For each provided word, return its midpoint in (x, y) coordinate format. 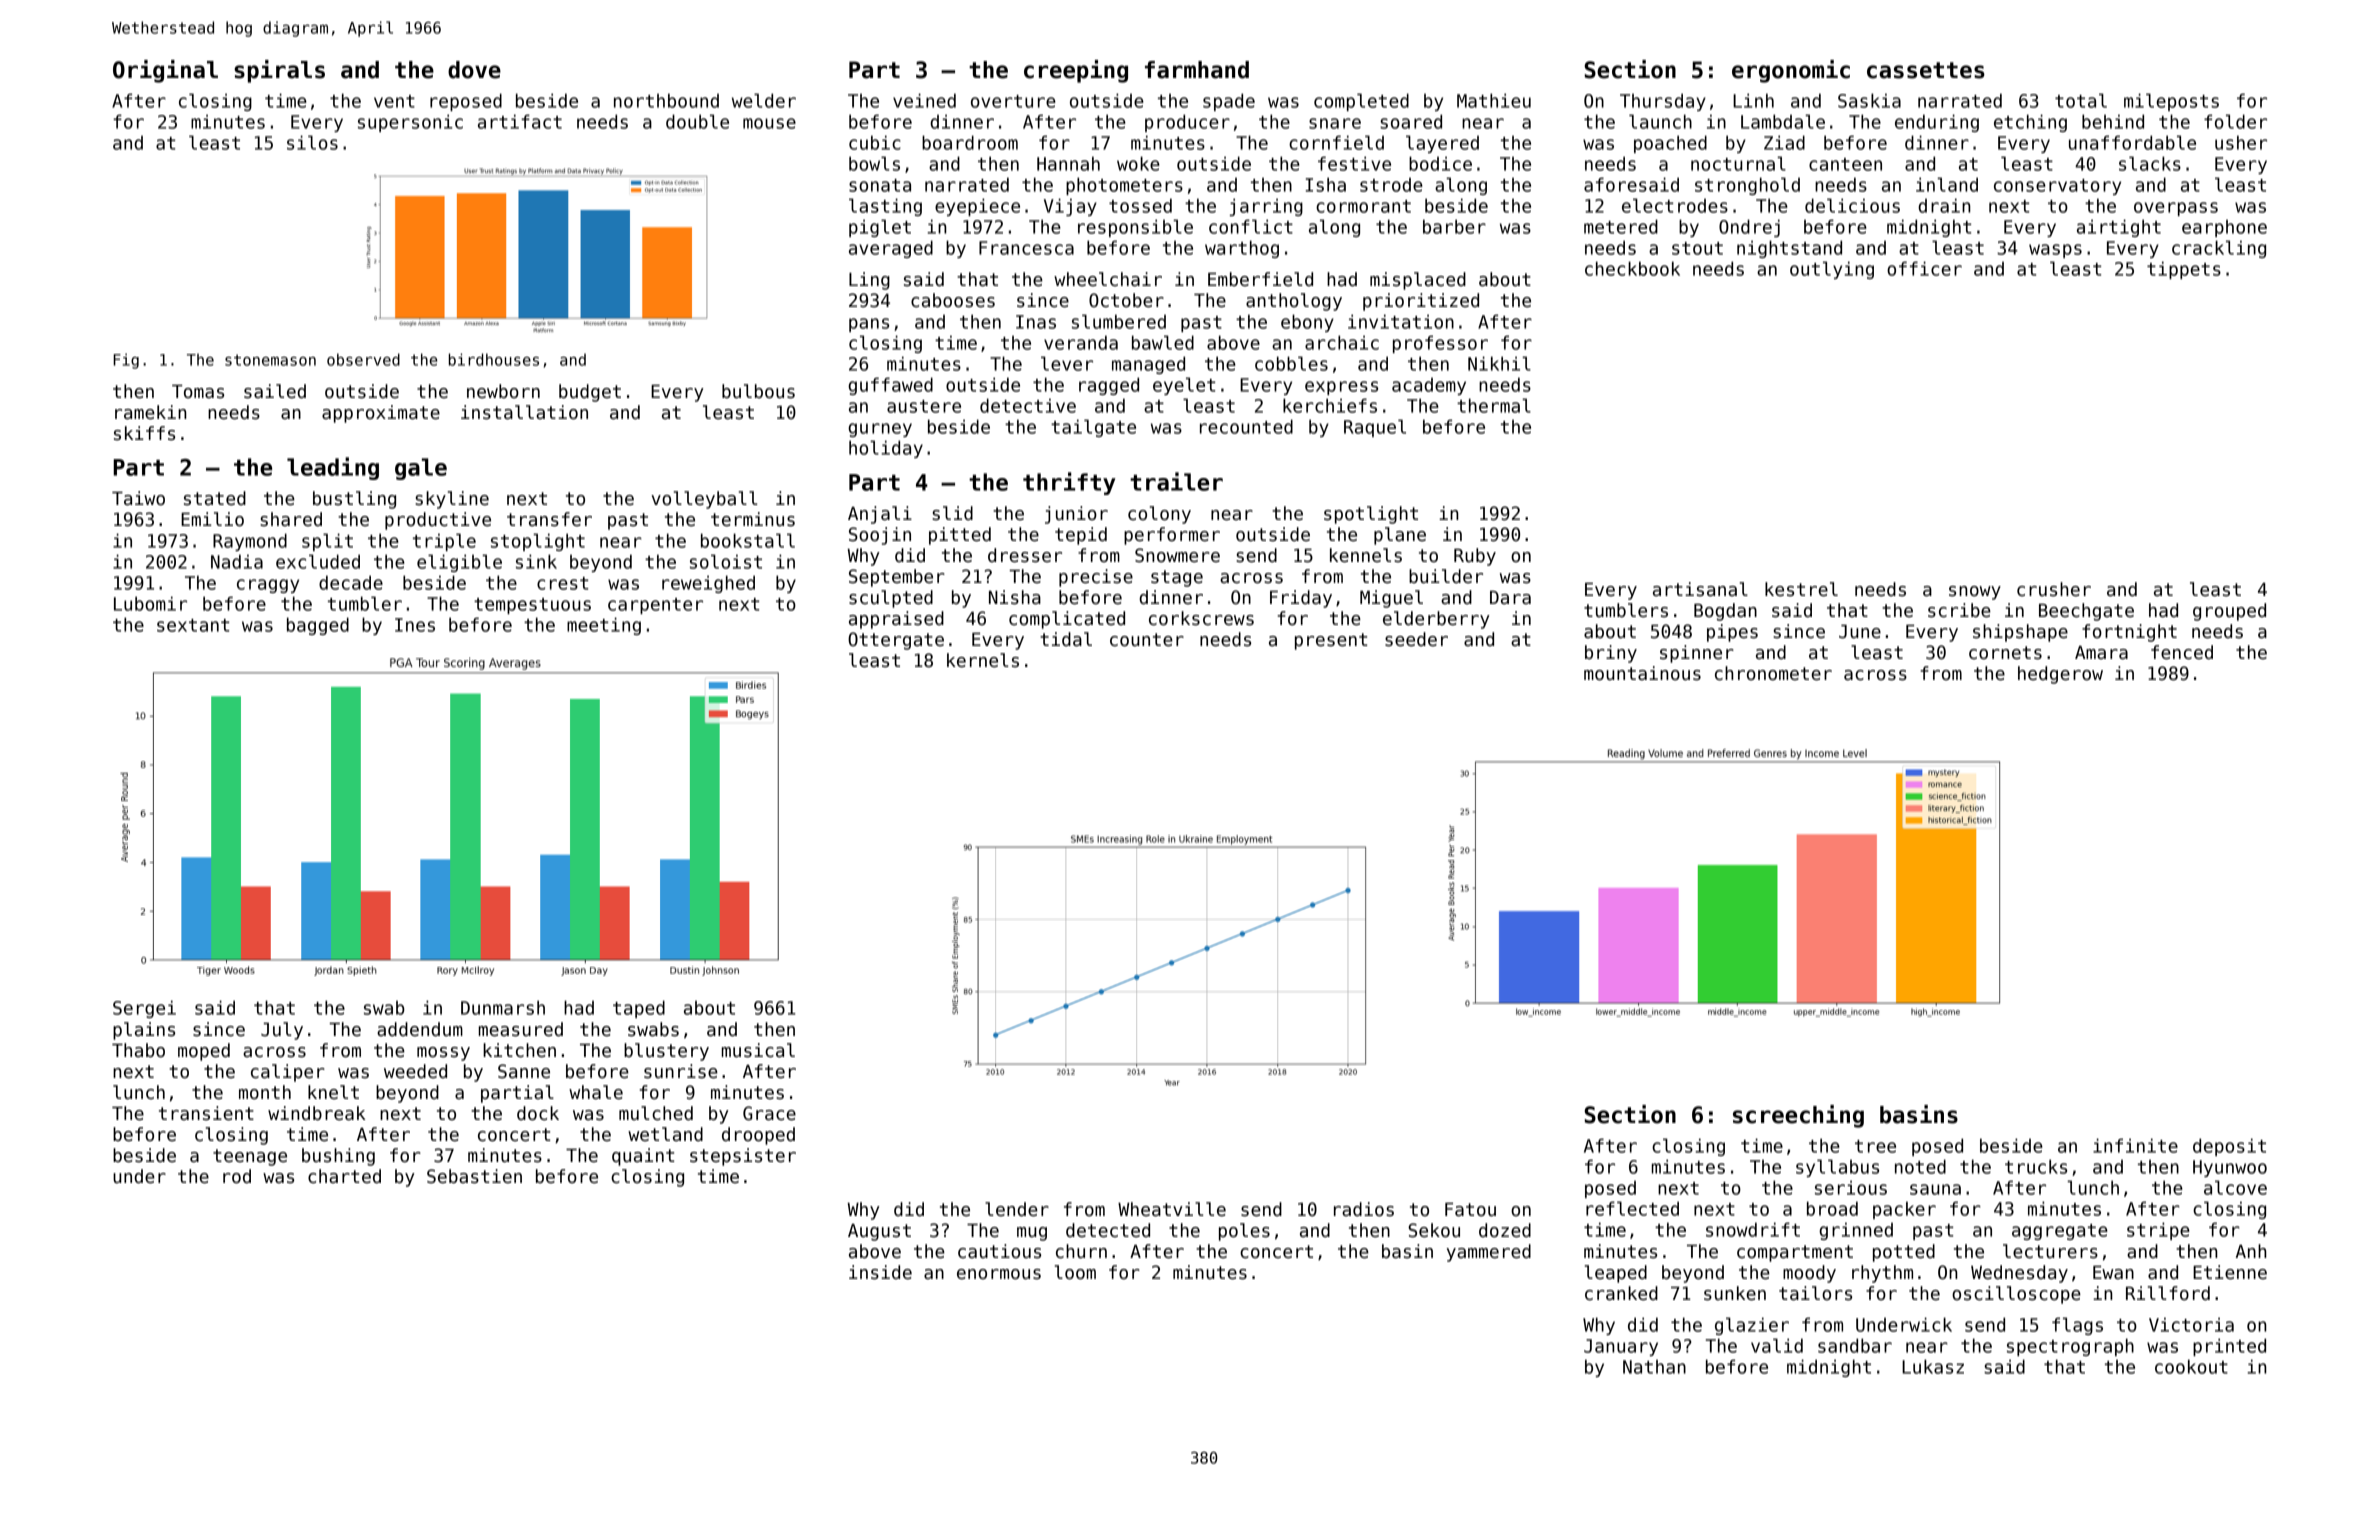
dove (474, 70)
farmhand (1197, 70)
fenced (2182, 652)
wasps (2055, 251)
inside (880, 1272)
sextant (193, 625)
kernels (983, 660)
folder (2235, 121)
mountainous (1642, 673)
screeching (1798, 1116)
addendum (420, 1029)
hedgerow (2060, 675)
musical (758, 1050)
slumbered (1119, 321)
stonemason (270, 360)
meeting (604, 626)
